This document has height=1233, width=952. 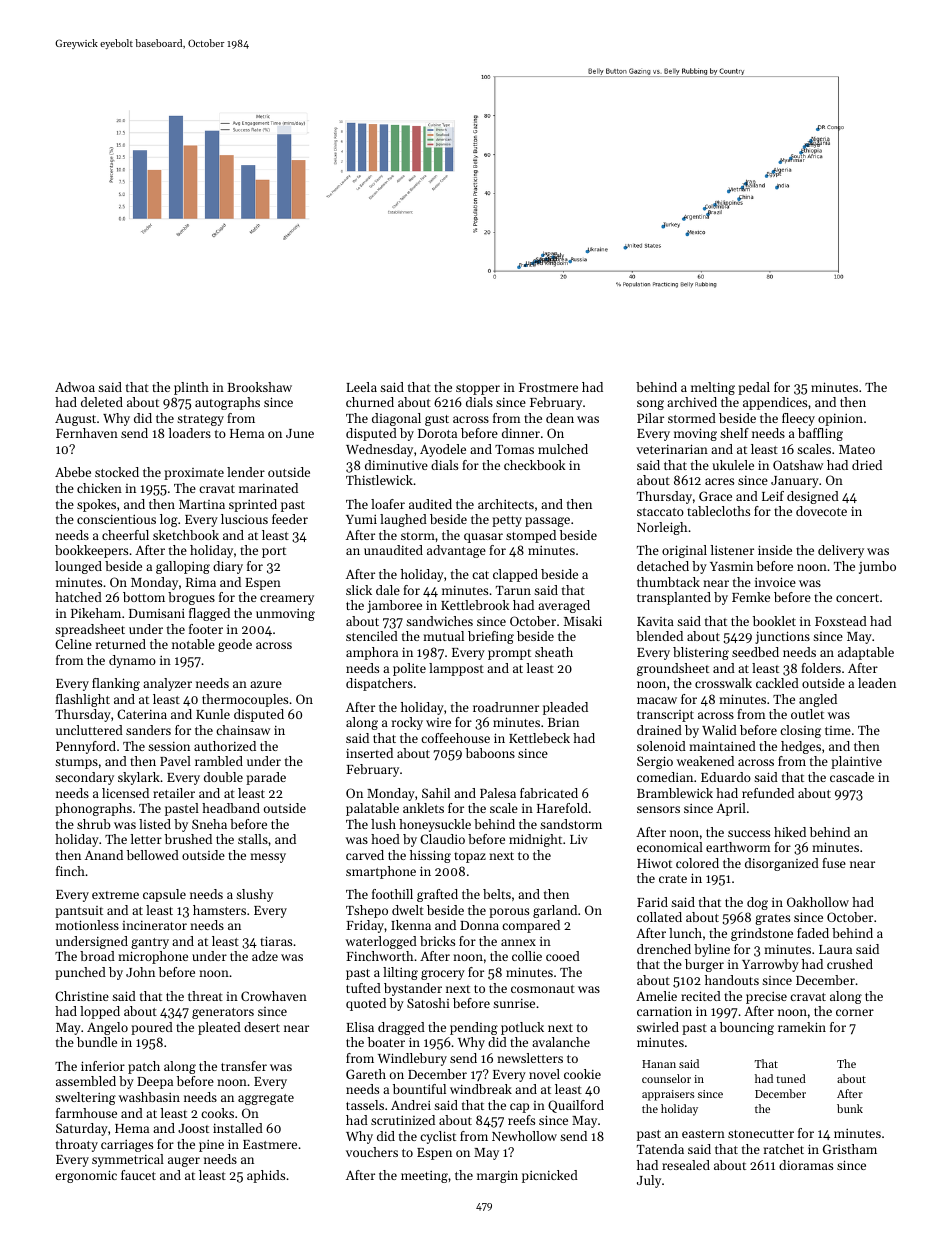 I want to click on bellowed, so click(x=153, y=855).
